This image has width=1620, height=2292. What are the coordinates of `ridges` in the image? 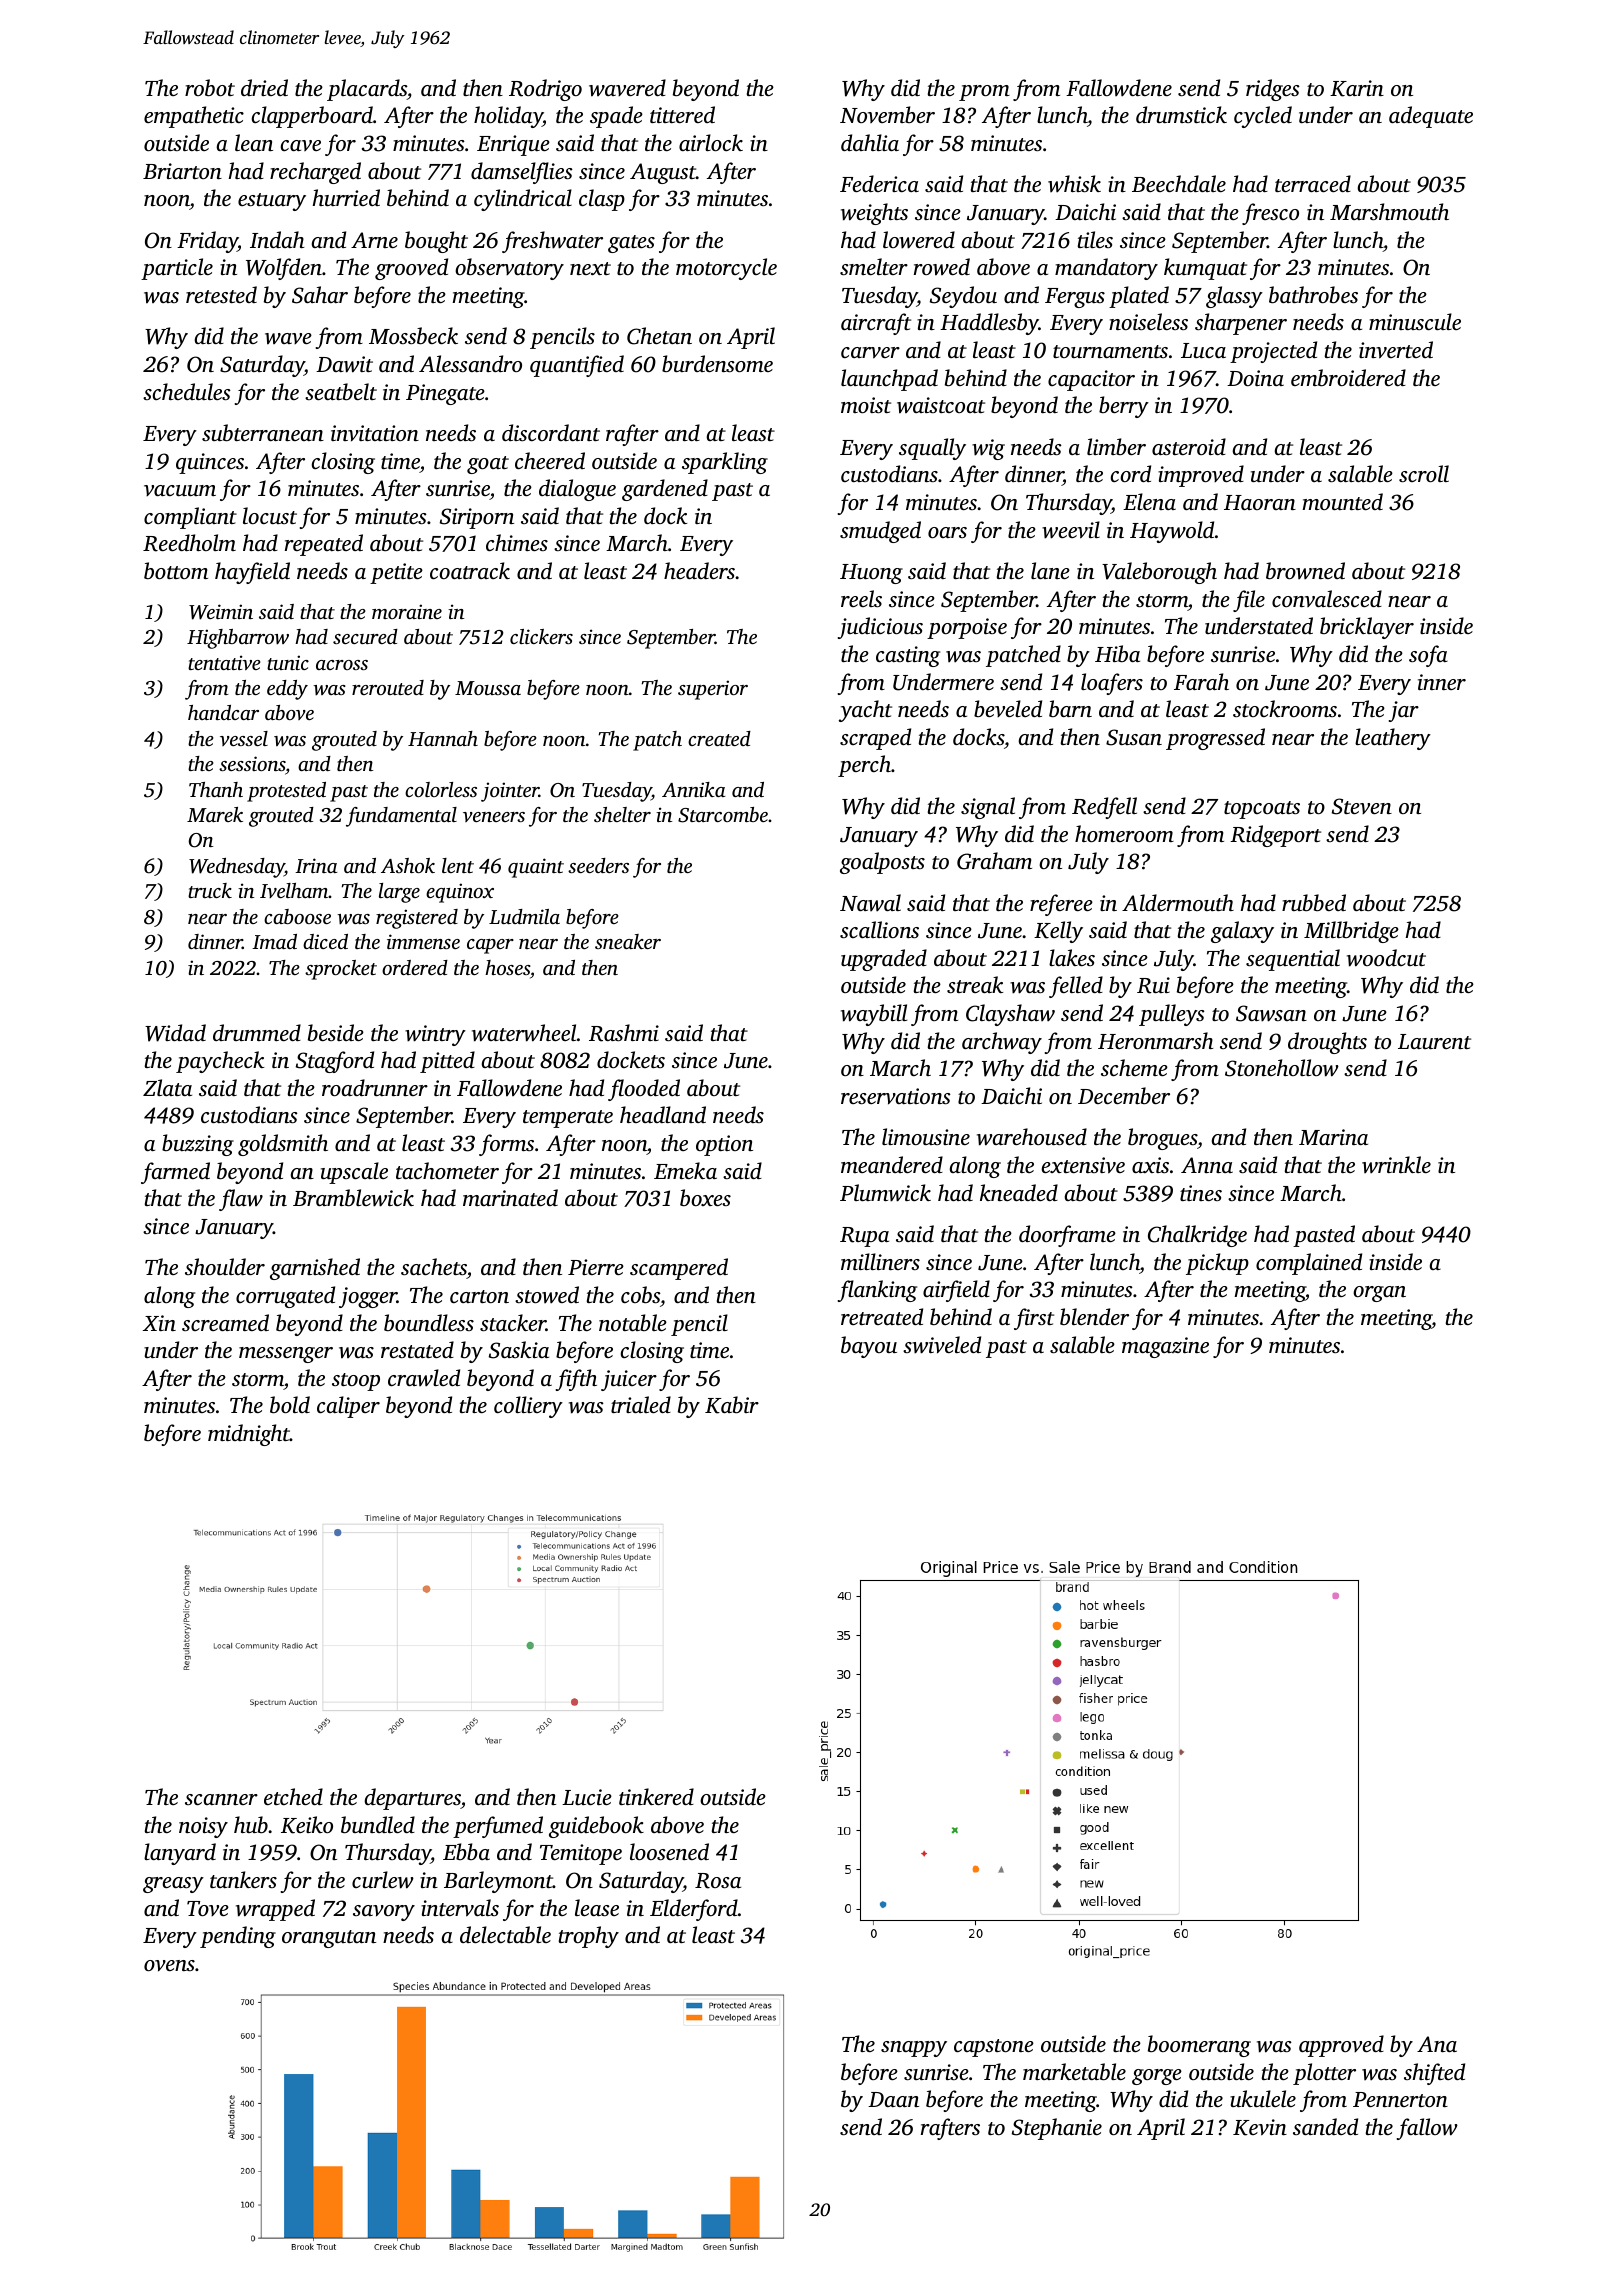 It's located at (1273, 90).
